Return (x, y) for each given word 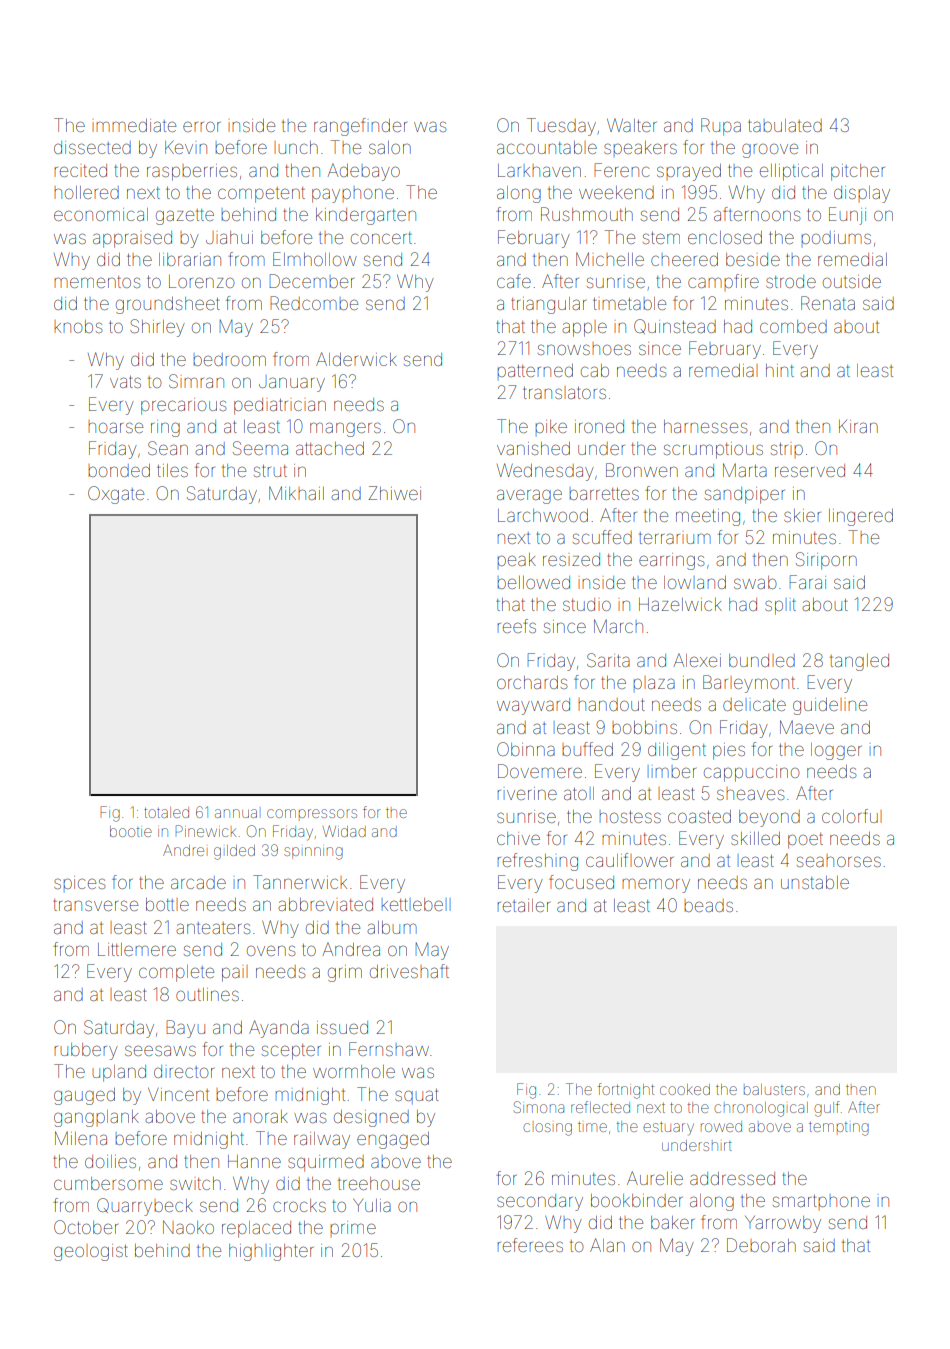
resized (571, 559)
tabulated (785, 125)
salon (390, 147)
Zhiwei (394, 493)
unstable (815, 882)
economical (101, 214)
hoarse (115, 427)
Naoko (188, 1227)
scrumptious (713, 450)
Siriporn (826, 561)
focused (581, 882)
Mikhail (296, 493)
